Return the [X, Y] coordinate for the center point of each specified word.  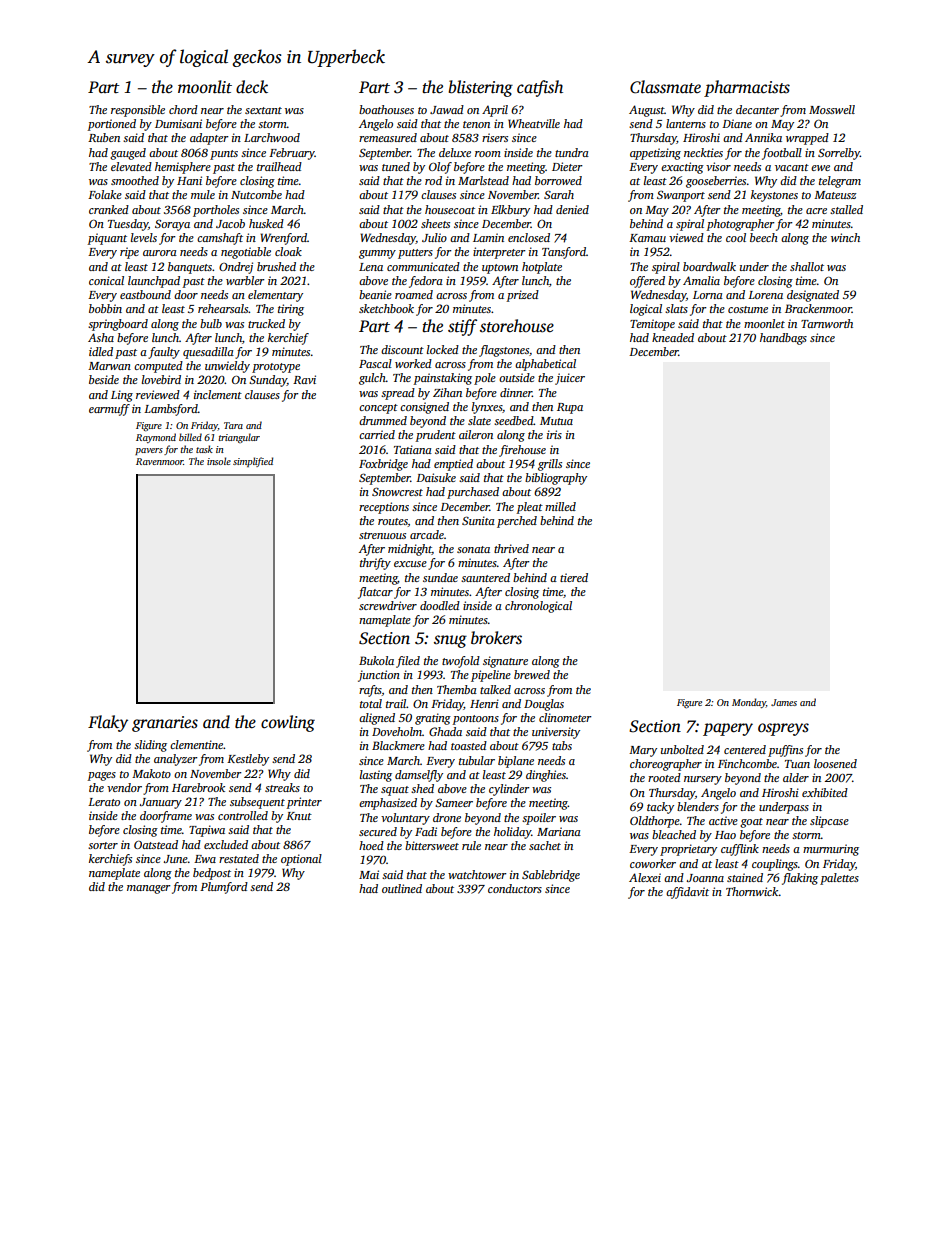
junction [379, 676]
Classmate [665, 87]
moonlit [205, 87]
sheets [435, 223]
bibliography [556, 479]
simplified [253, 462]
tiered [574, 577]
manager [149, 889]
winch [845, 237]
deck [252, 87]
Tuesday [128, 225]
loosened [835, 763]
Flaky [108, 723]
